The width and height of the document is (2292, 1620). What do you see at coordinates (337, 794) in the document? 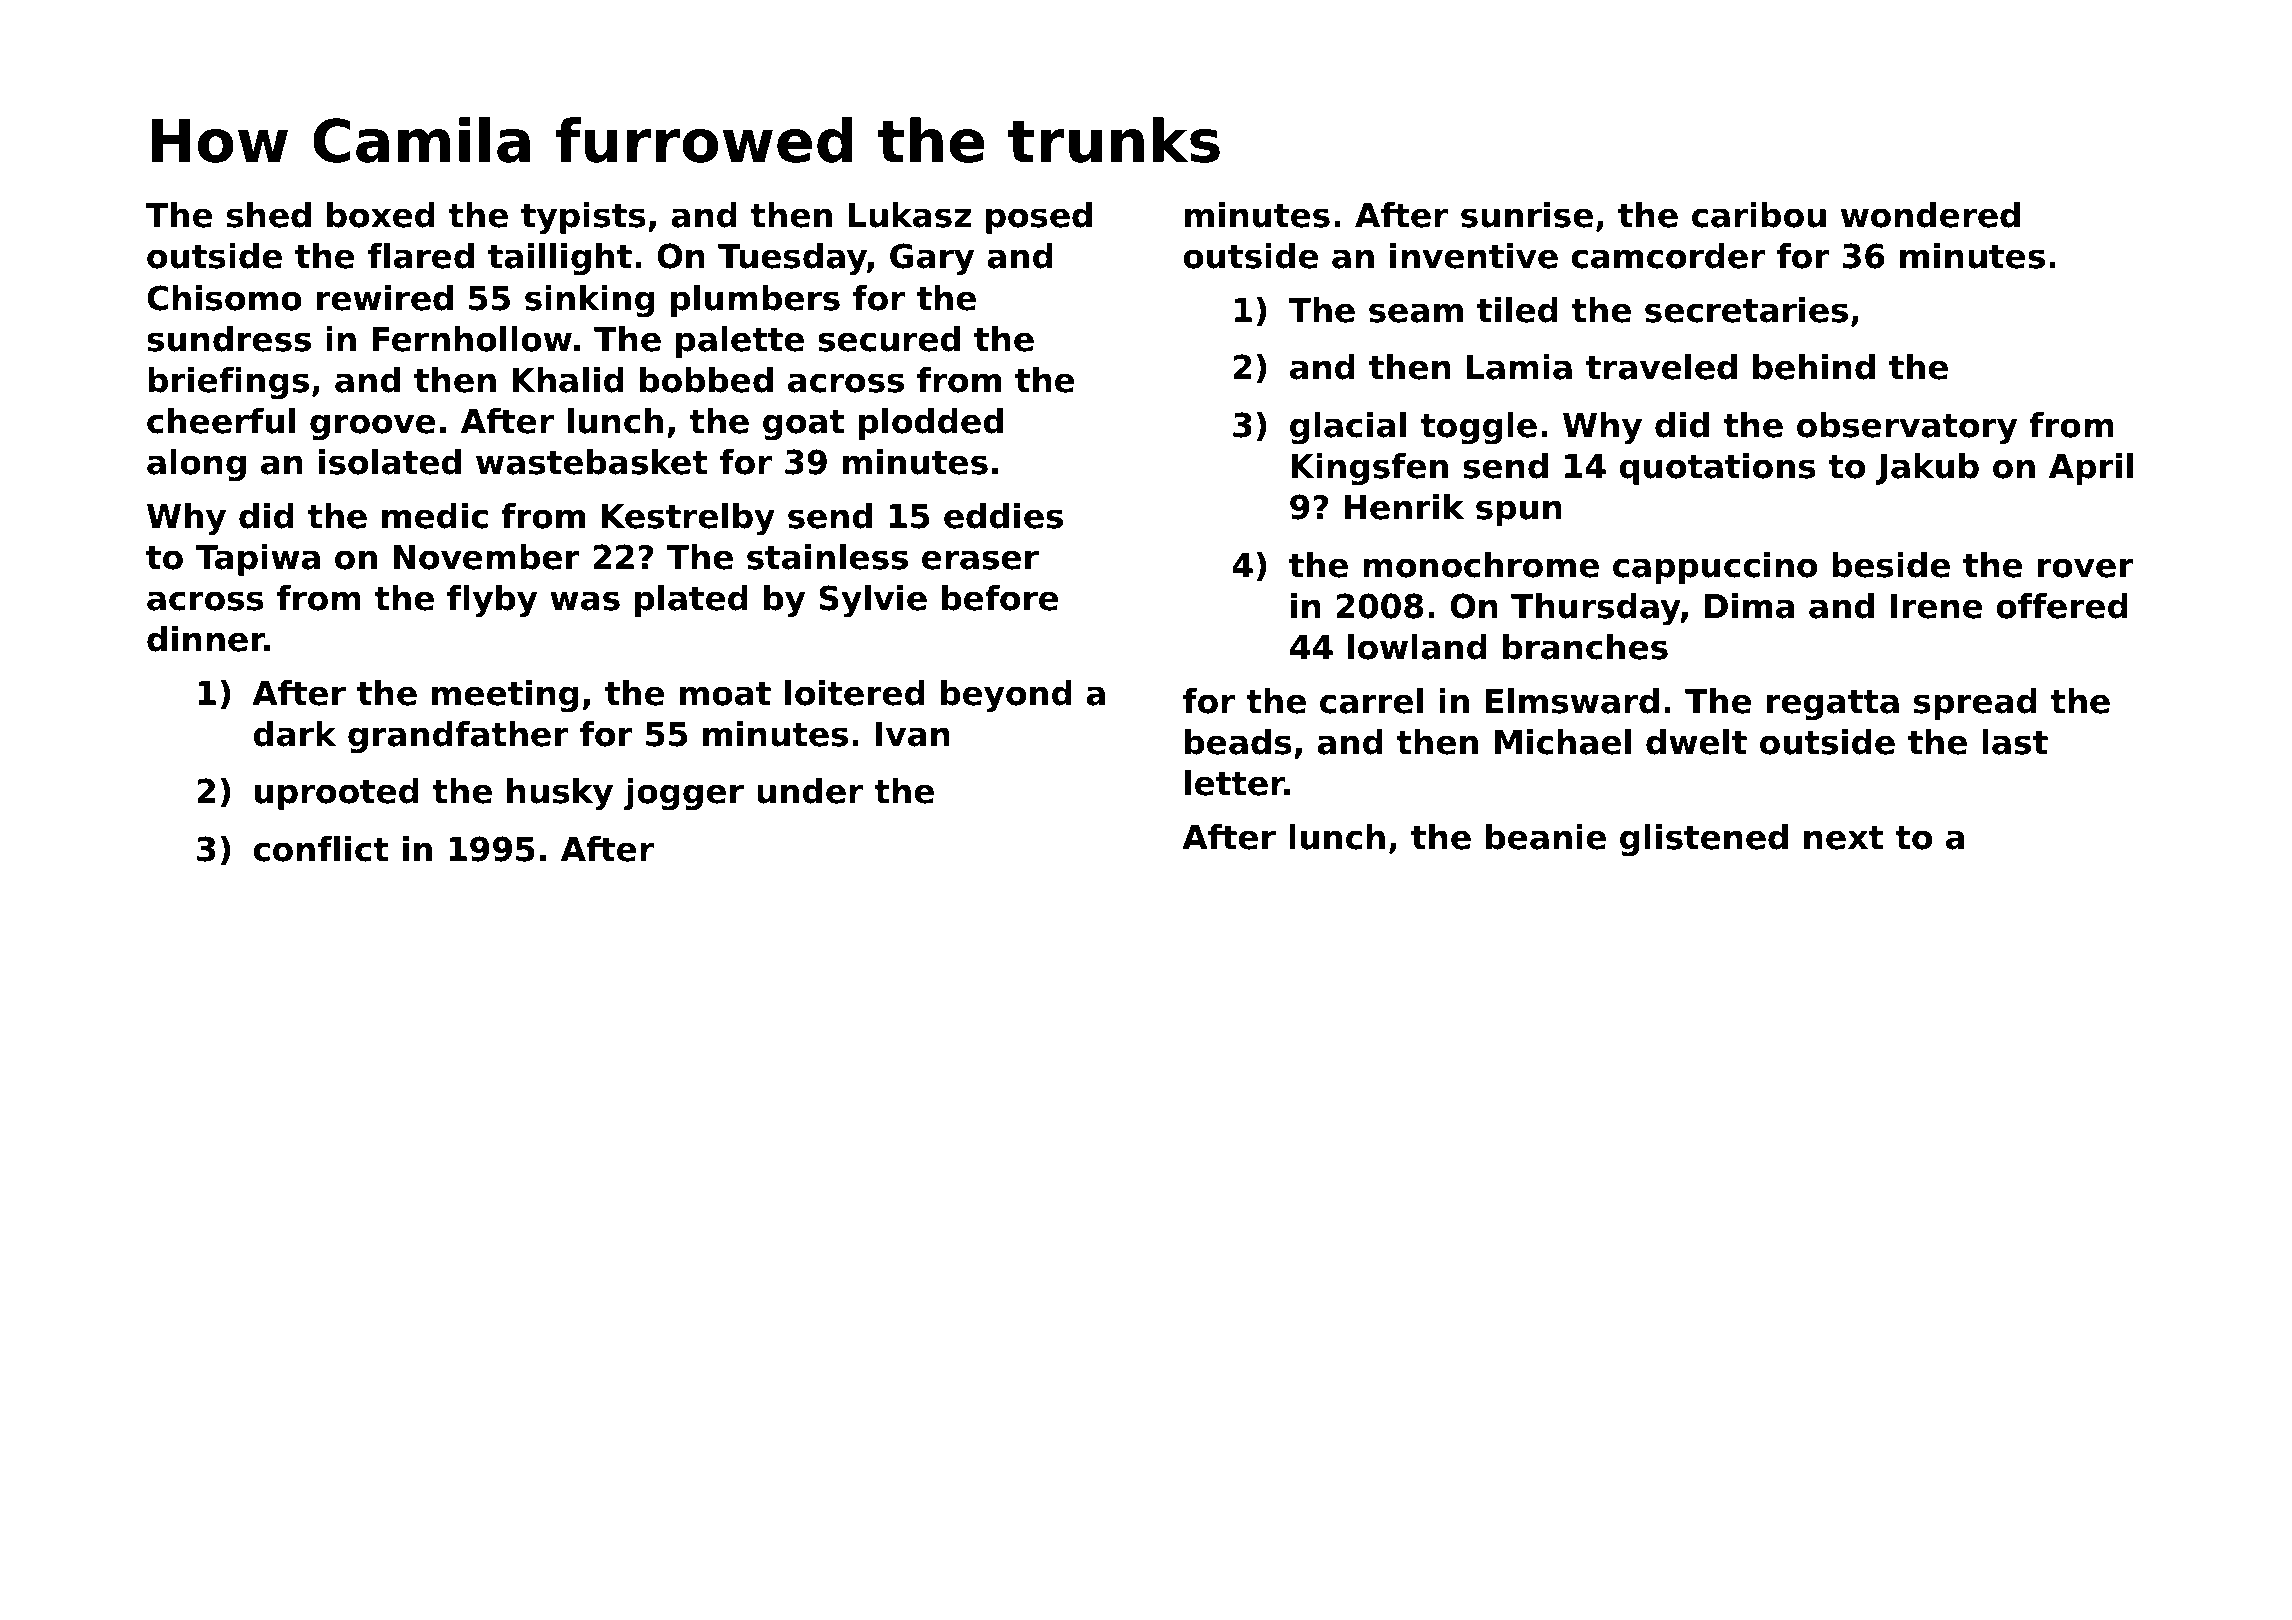
I see `uprooted` at bounding box center [337, 794].
